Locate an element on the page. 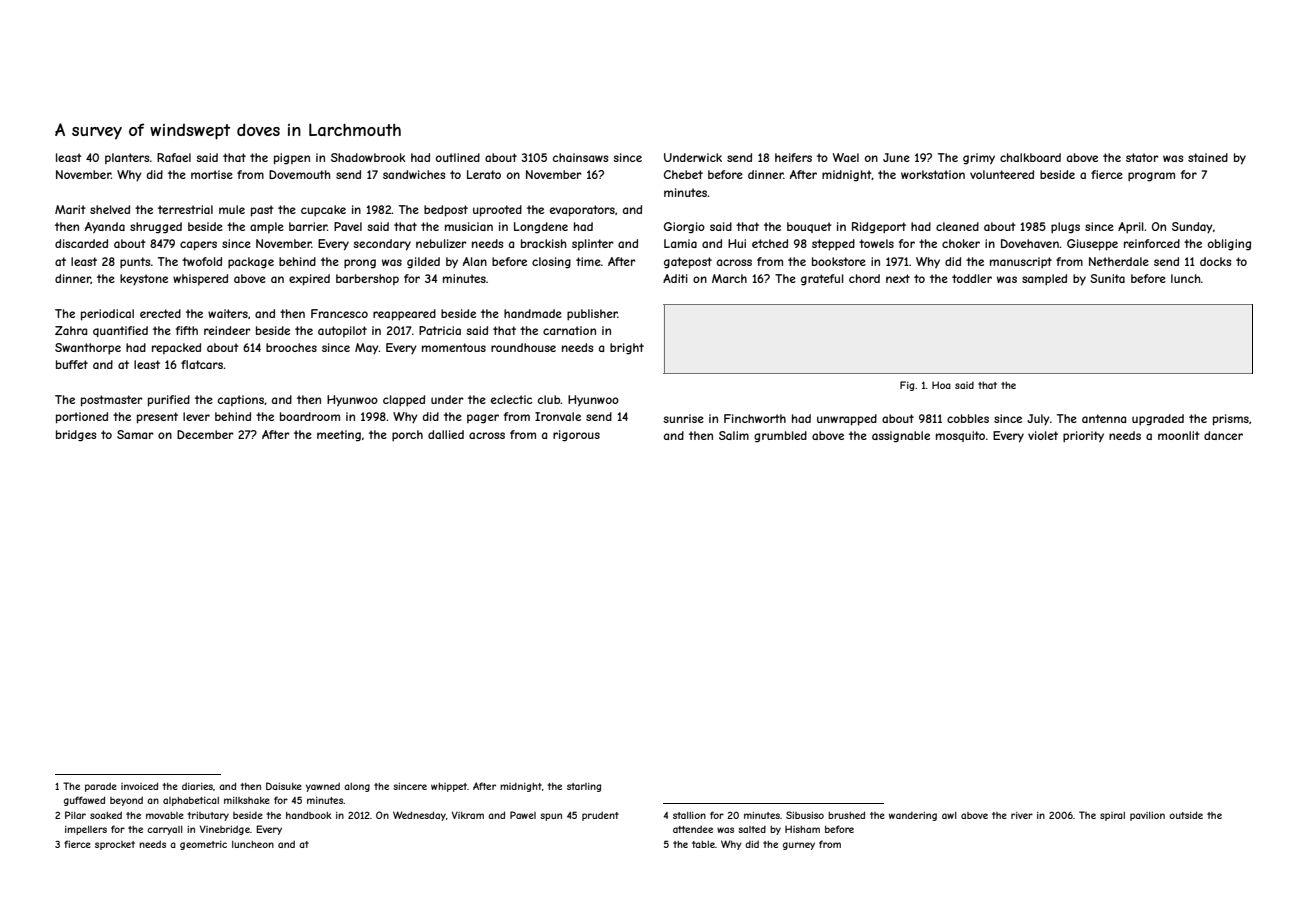  club is located at coordinates (549, 399).
